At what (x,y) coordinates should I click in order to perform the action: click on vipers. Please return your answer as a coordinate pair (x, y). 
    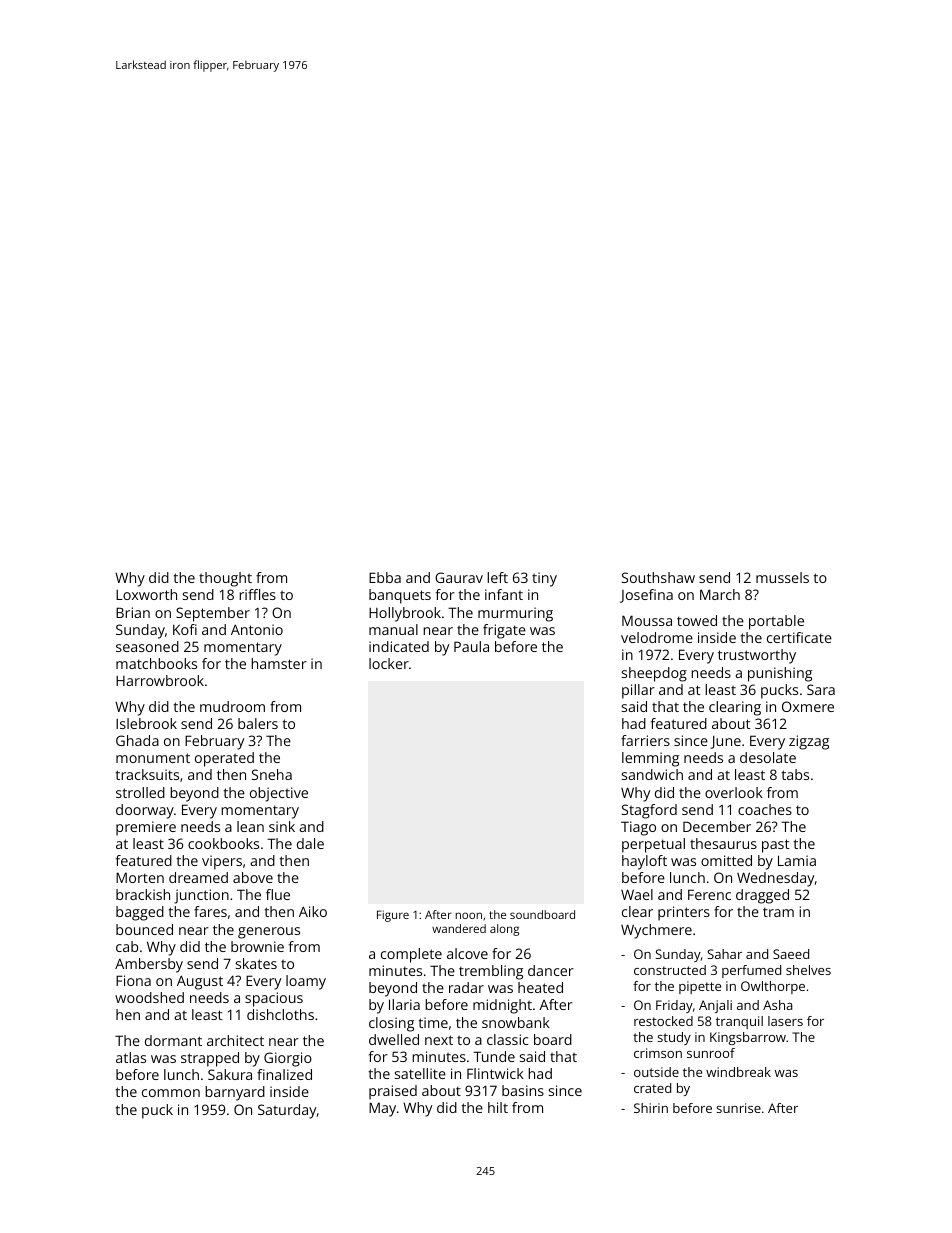
    Looking at the image, I should click on (222, 862).
